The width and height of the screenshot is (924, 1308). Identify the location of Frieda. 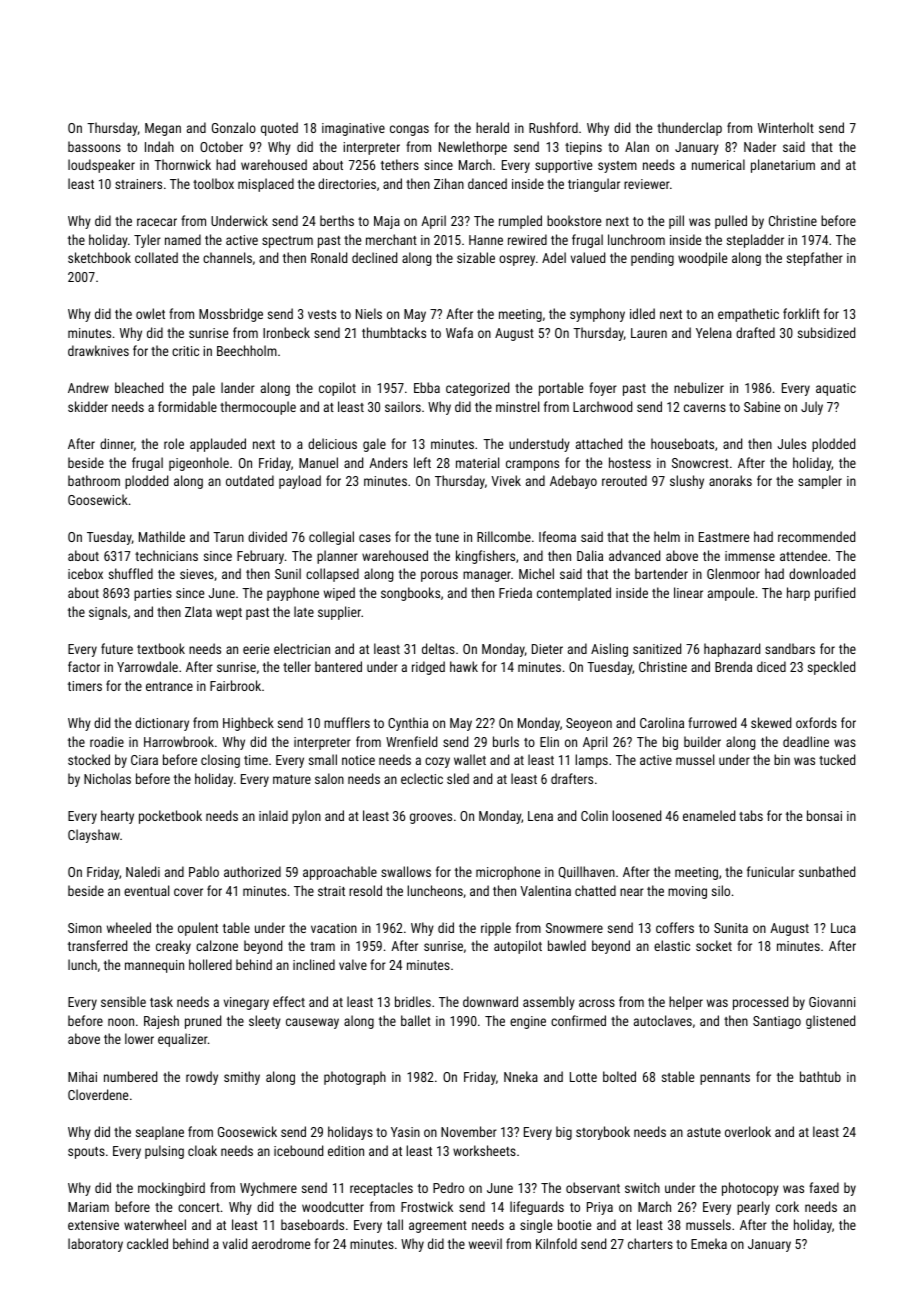
(515, 592).
